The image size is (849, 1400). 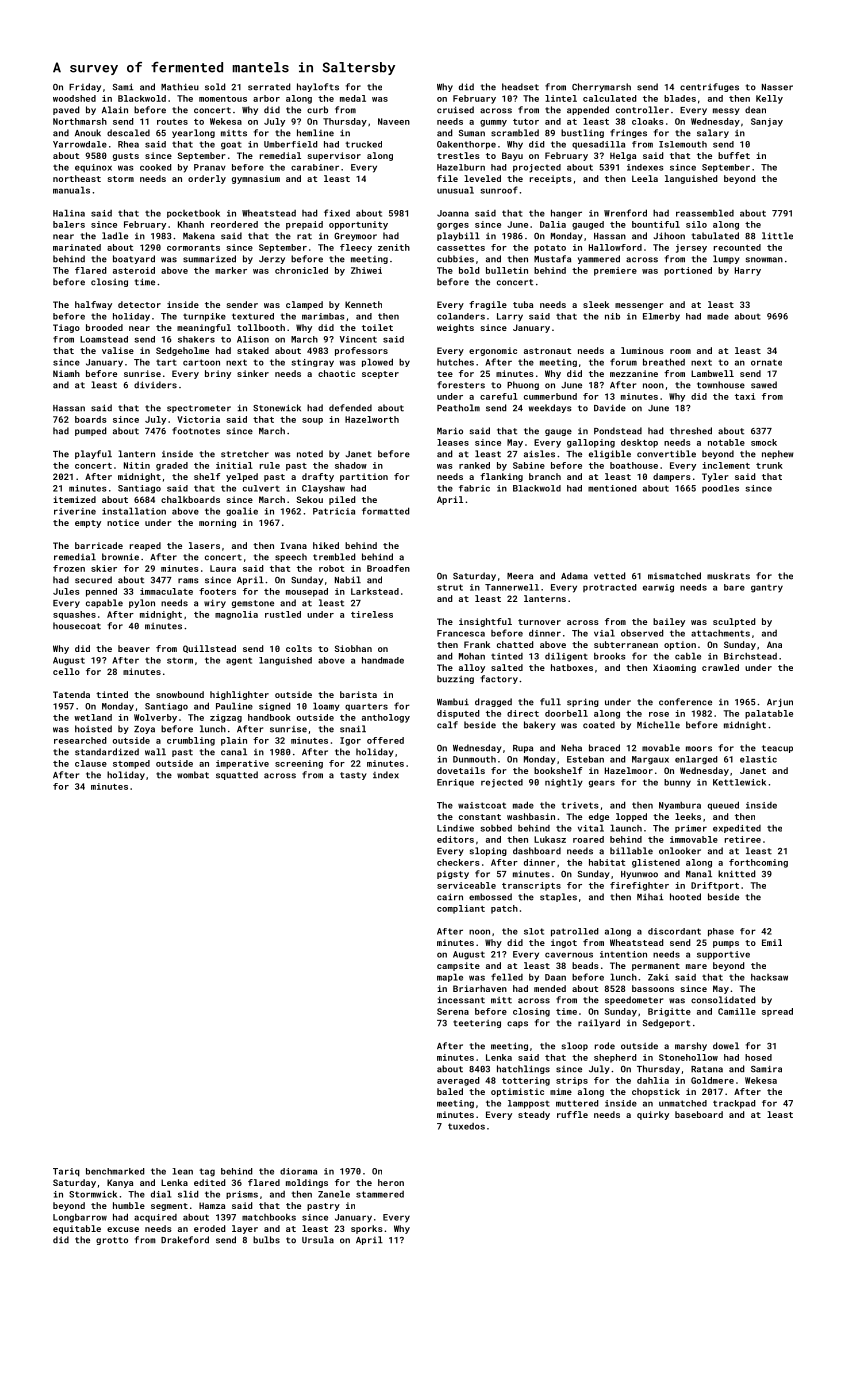 I want to click on Camille, so click(x=737, y=1011).
